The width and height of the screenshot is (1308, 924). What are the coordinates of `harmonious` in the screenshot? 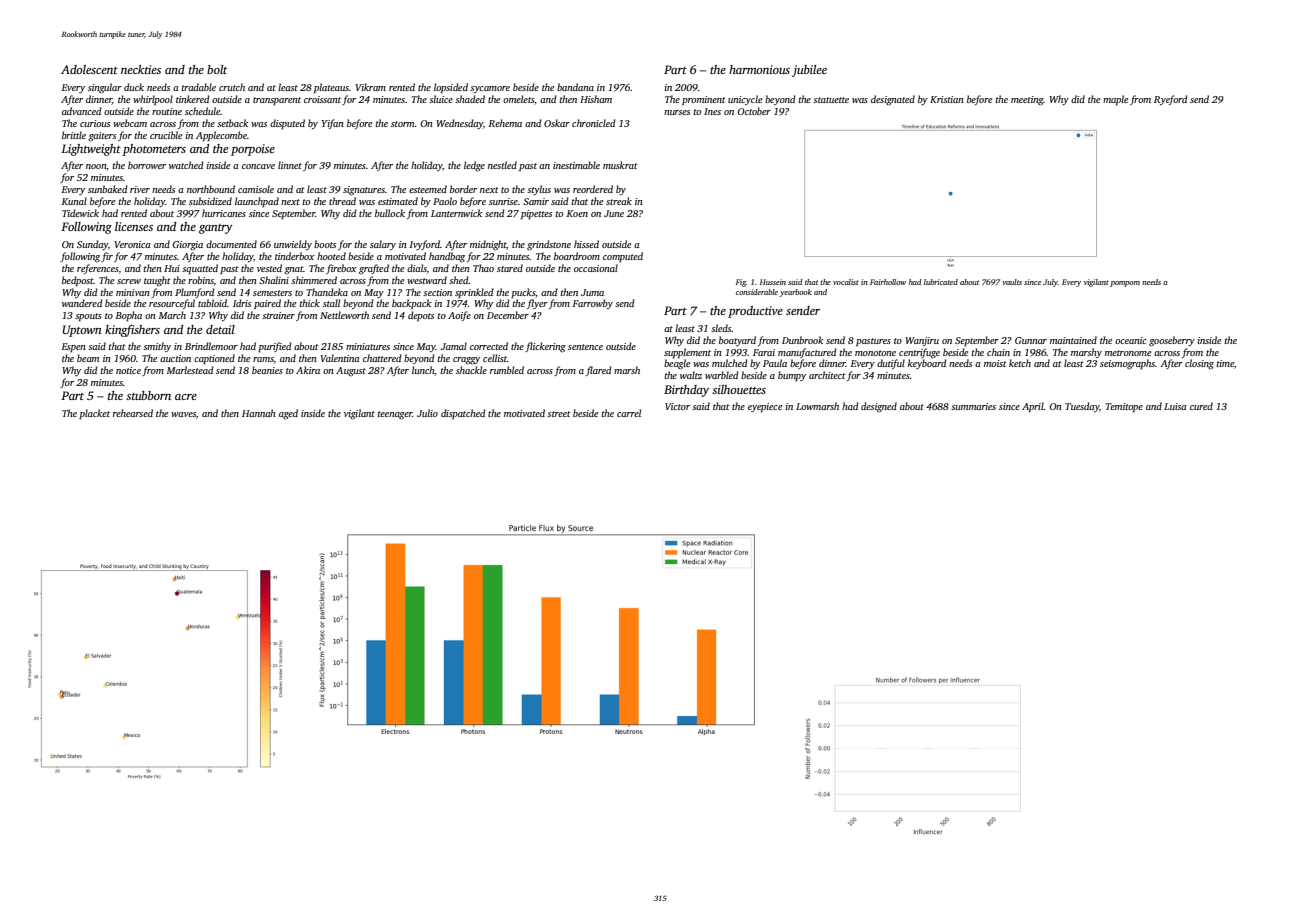 It's located at (759, 69).
